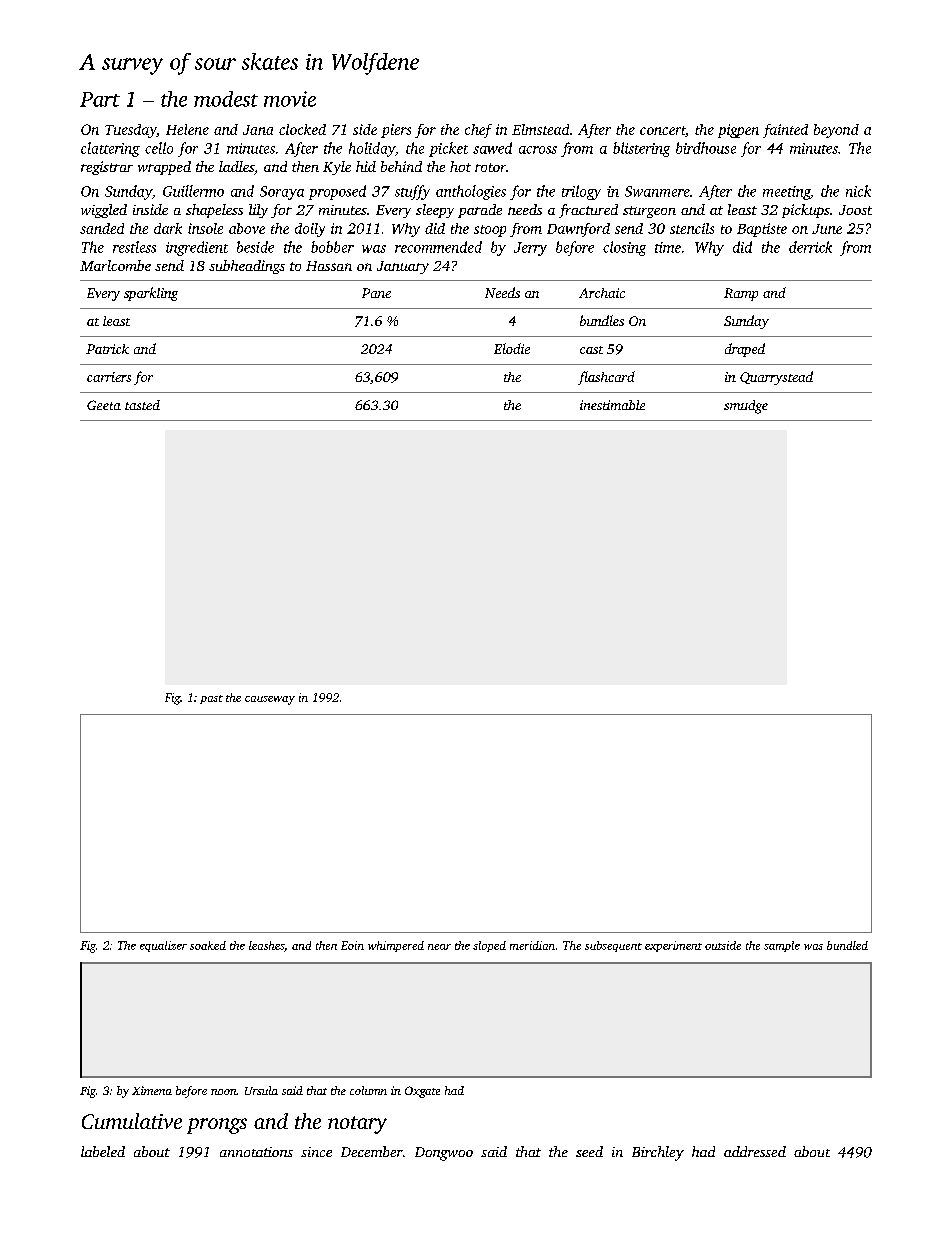  Describe the element at coordinates (776, 378) in the document. I see `Quarrystead` at that location.
